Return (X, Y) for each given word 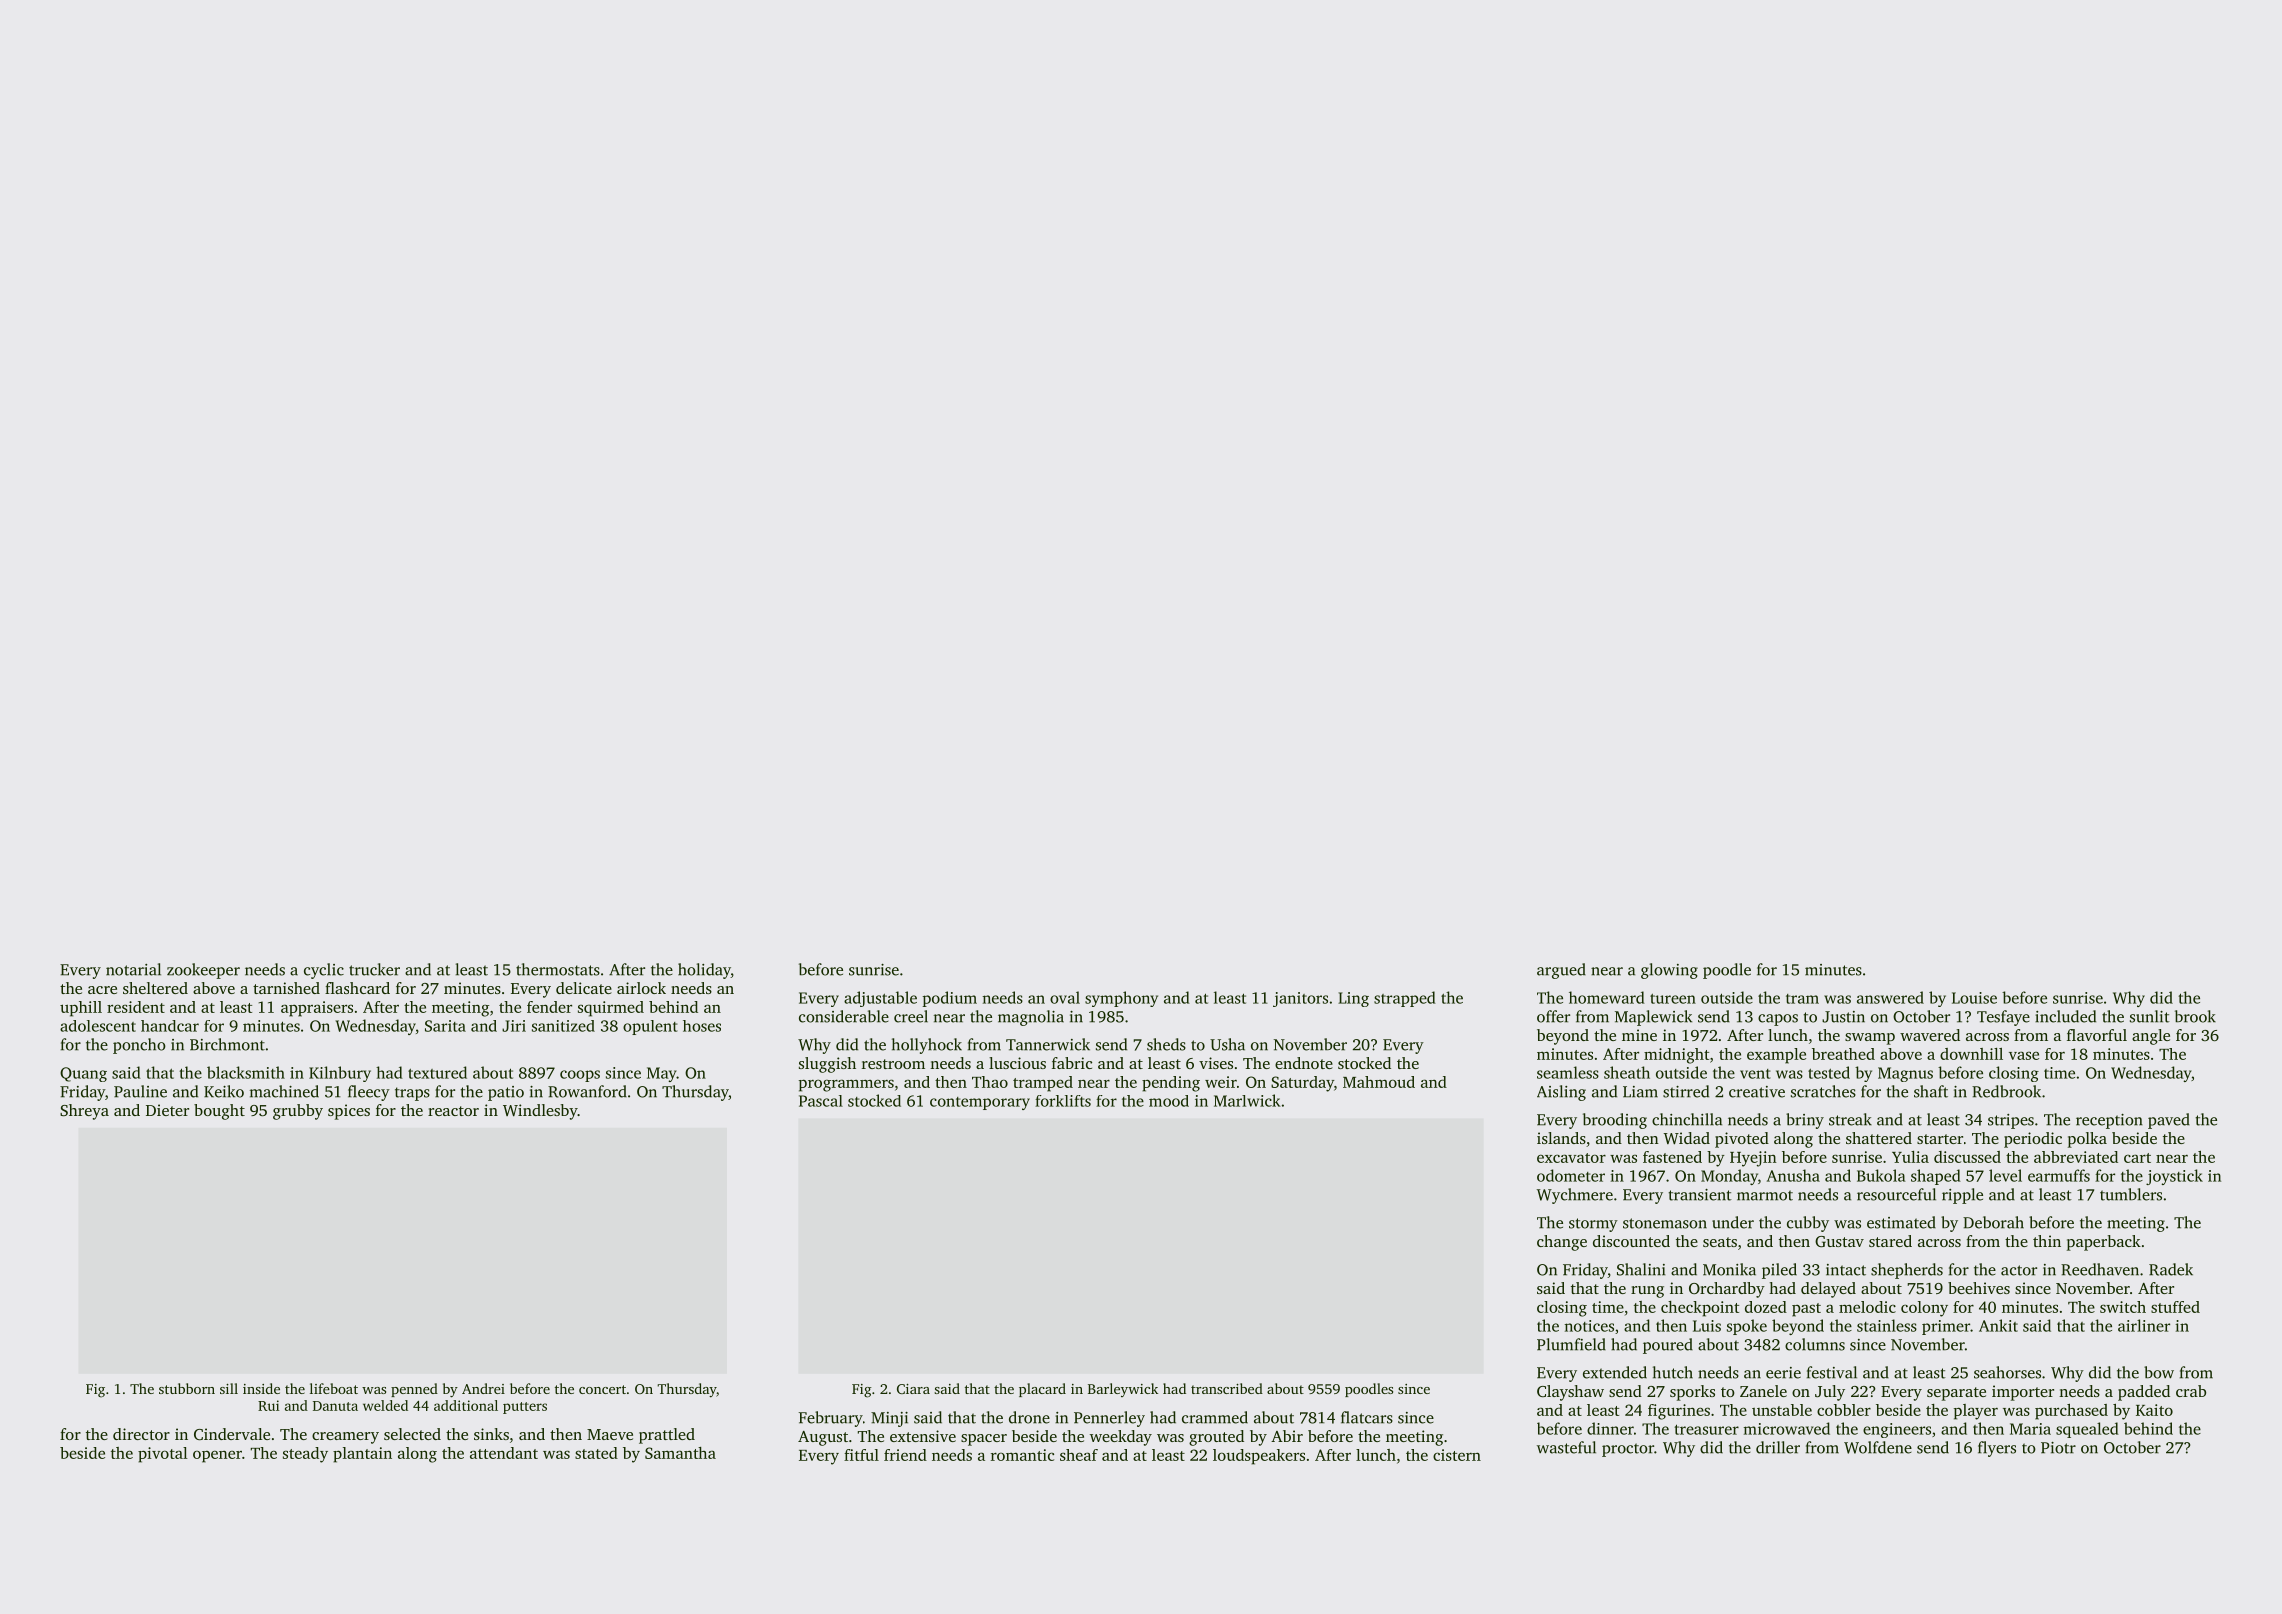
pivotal (163, 1455)
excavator (1571, 1158)
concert (602, 1389)
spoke (1747, 1327)
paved (2169, 1121)
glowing (1669, 971)
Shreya (84, 1112)
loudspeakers (1259, 1457)
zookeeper (203, 971)
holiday (704, 971)
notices (1589, 1326)
